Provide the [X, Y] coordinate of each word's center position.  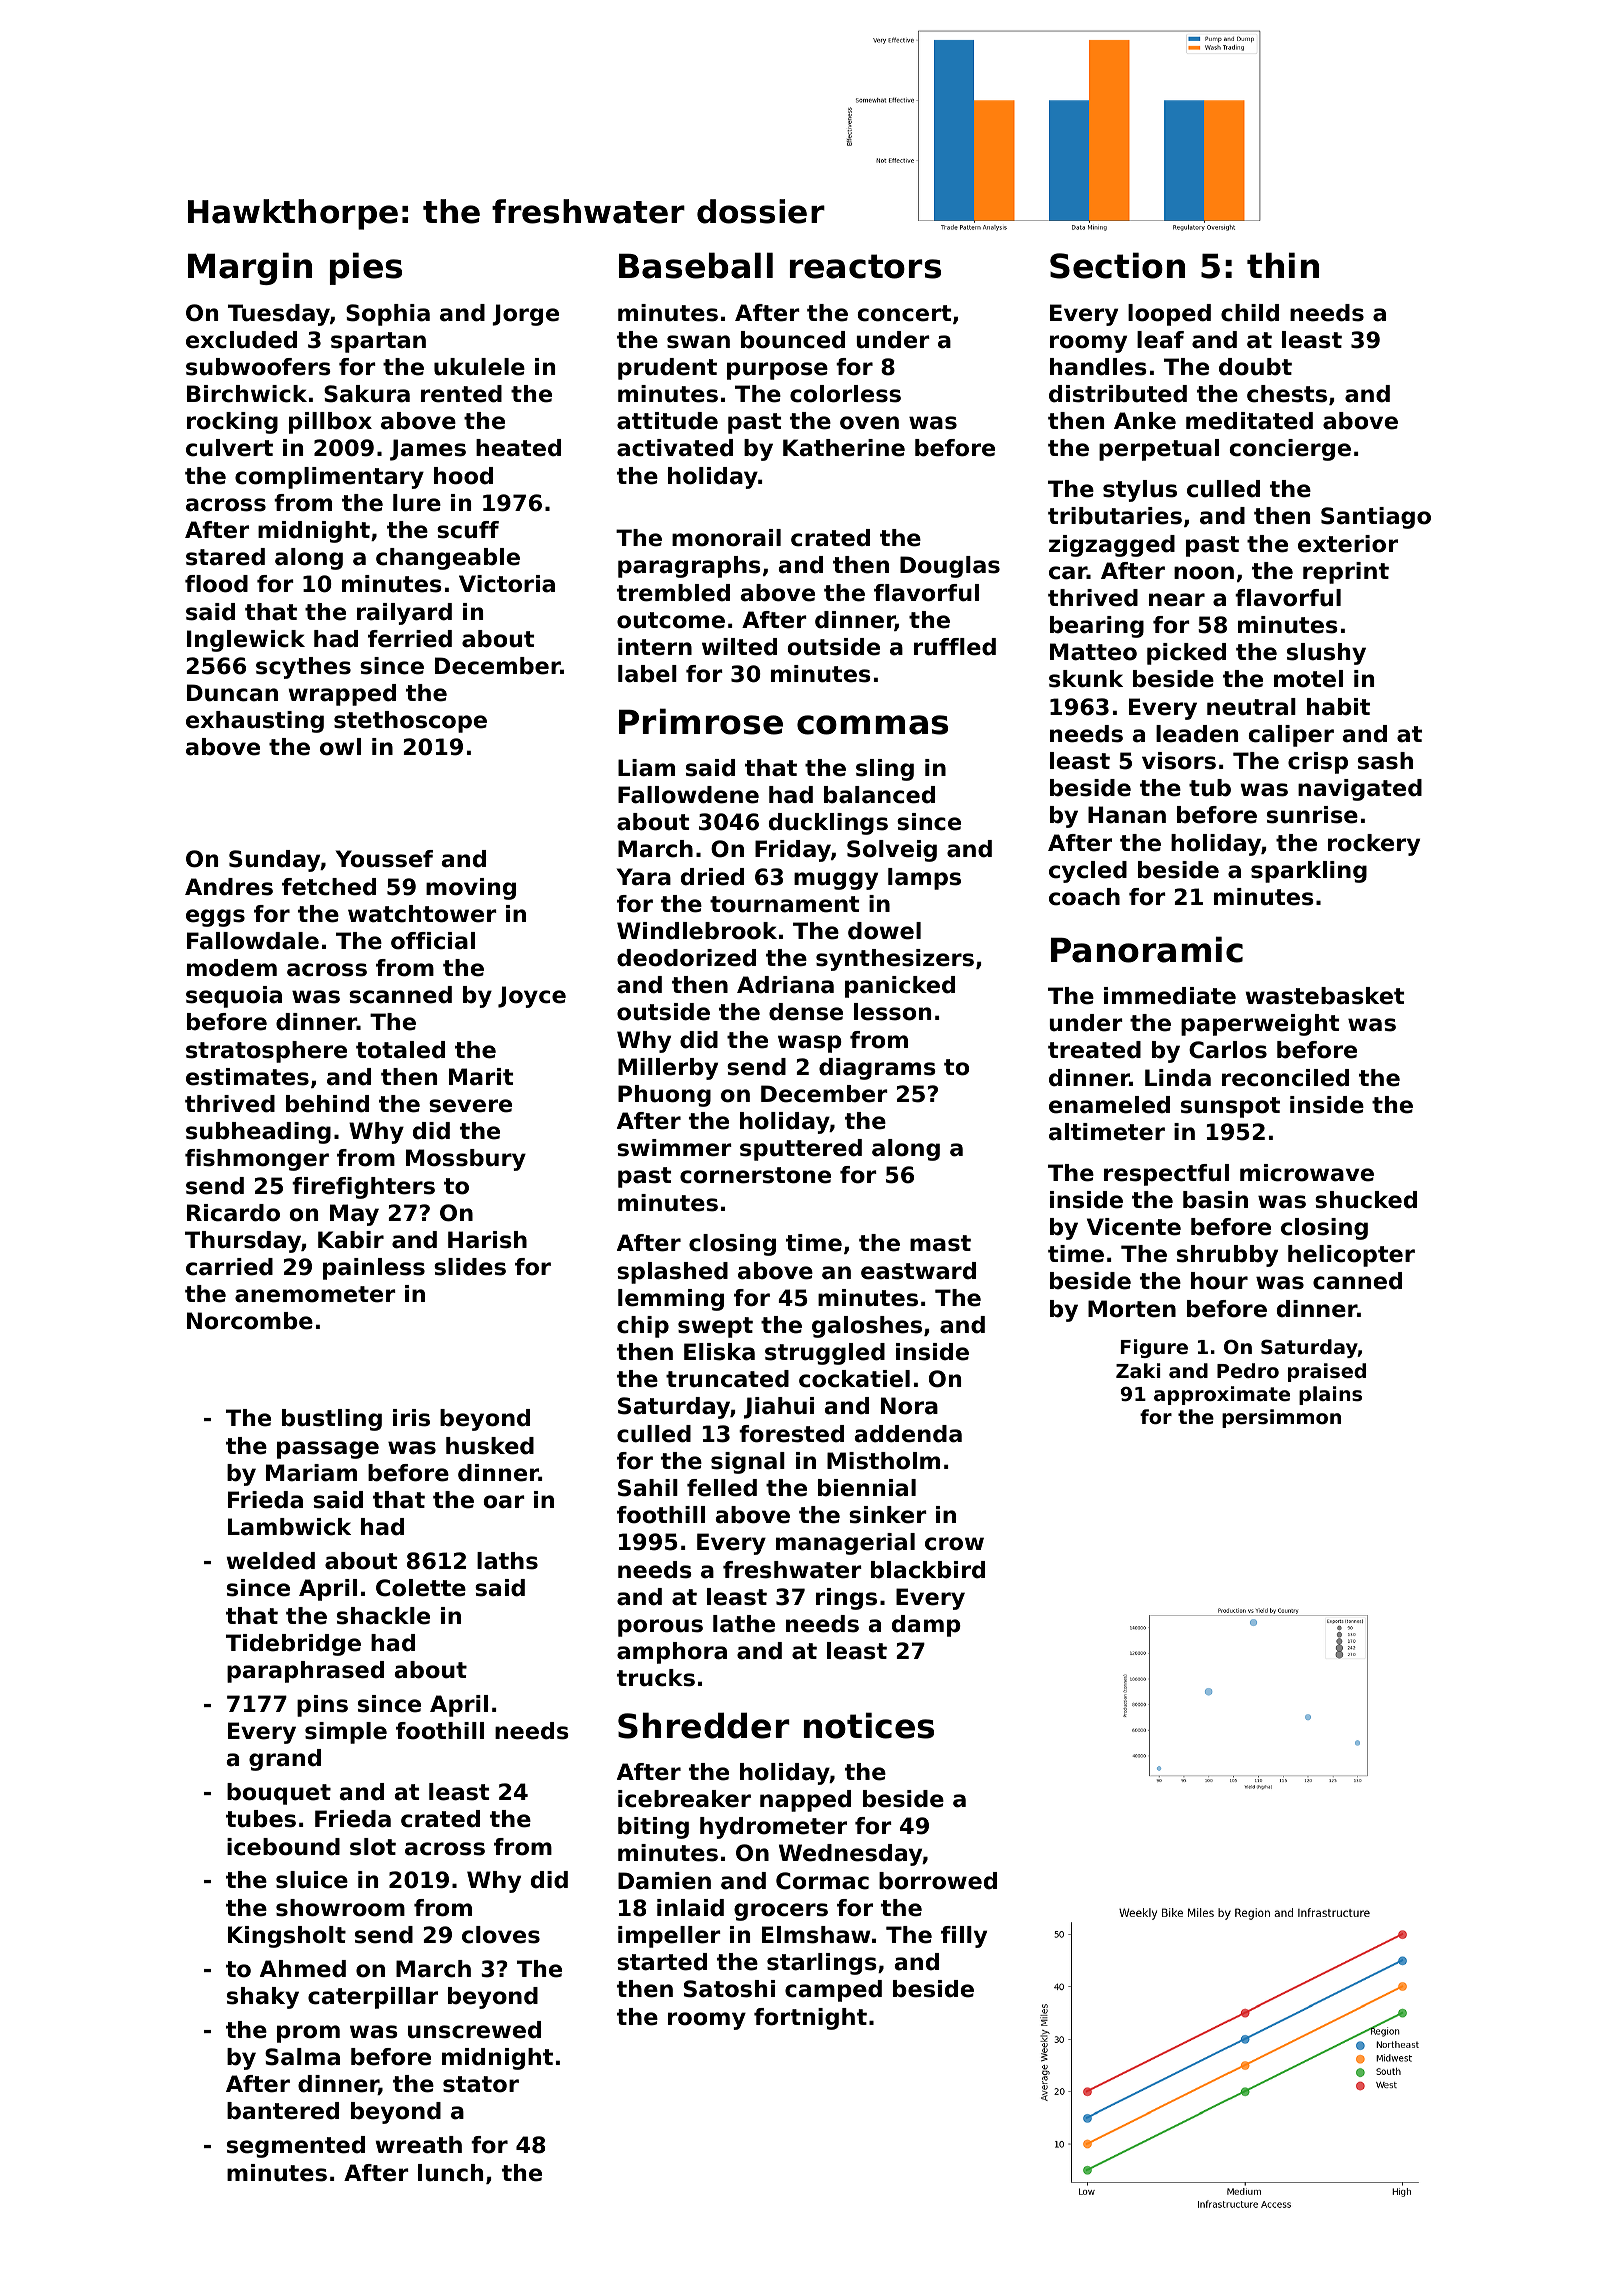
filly [964, 1937]
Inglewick [246, 641]
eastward [918, 1271]
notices [869, 1725]
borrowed [938, 1881]
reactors [865, 266]
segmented [296, 2147]
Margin [250, 268]
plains [1330, 1395]
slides [470, 1267]
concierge [1290, 450]
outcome [671, 620]
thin [1283, 265]
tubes [261, 1819]
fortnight [810, 2019]
